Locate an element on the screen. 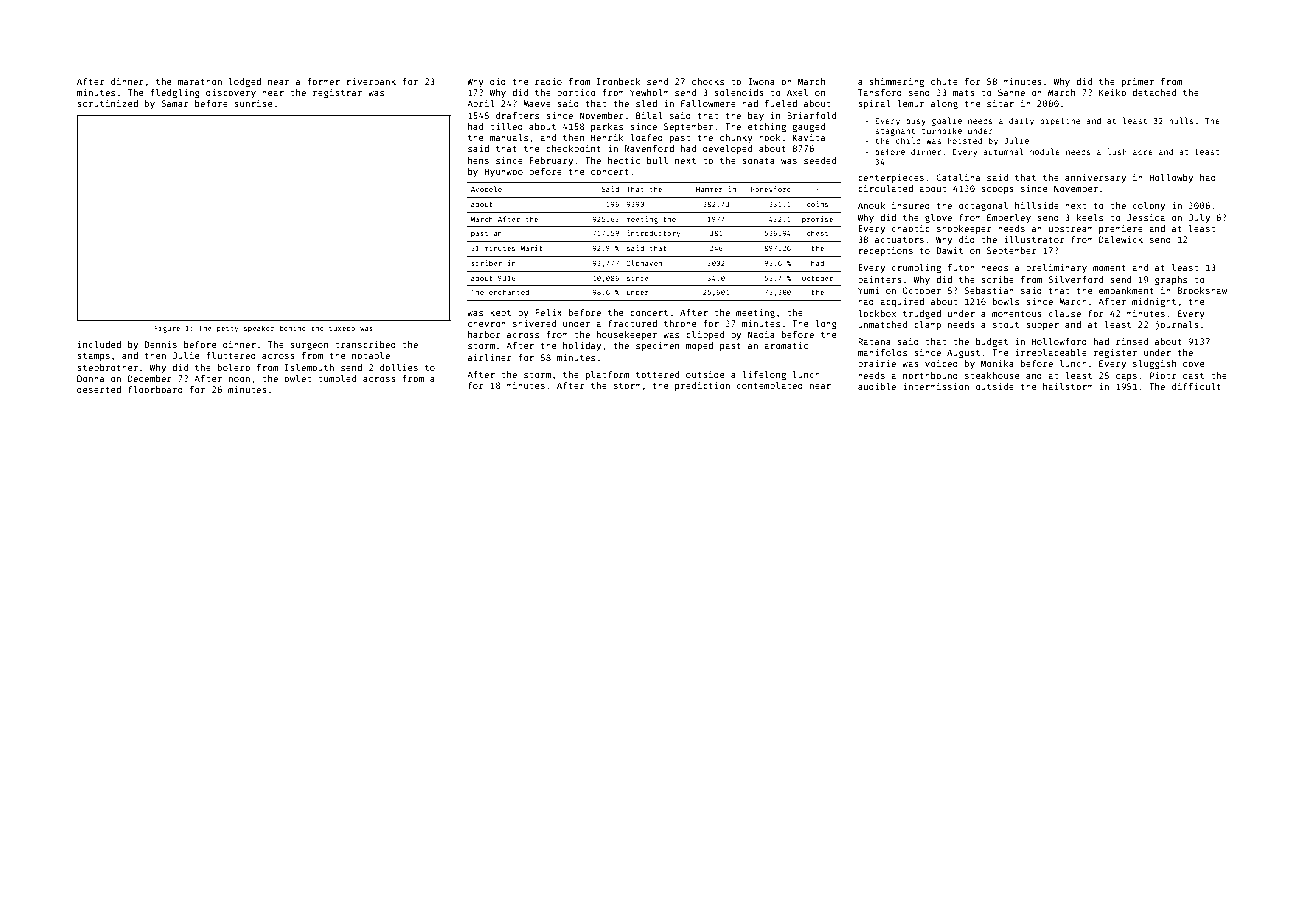  floorboard is located at coordinates (155, 389).
